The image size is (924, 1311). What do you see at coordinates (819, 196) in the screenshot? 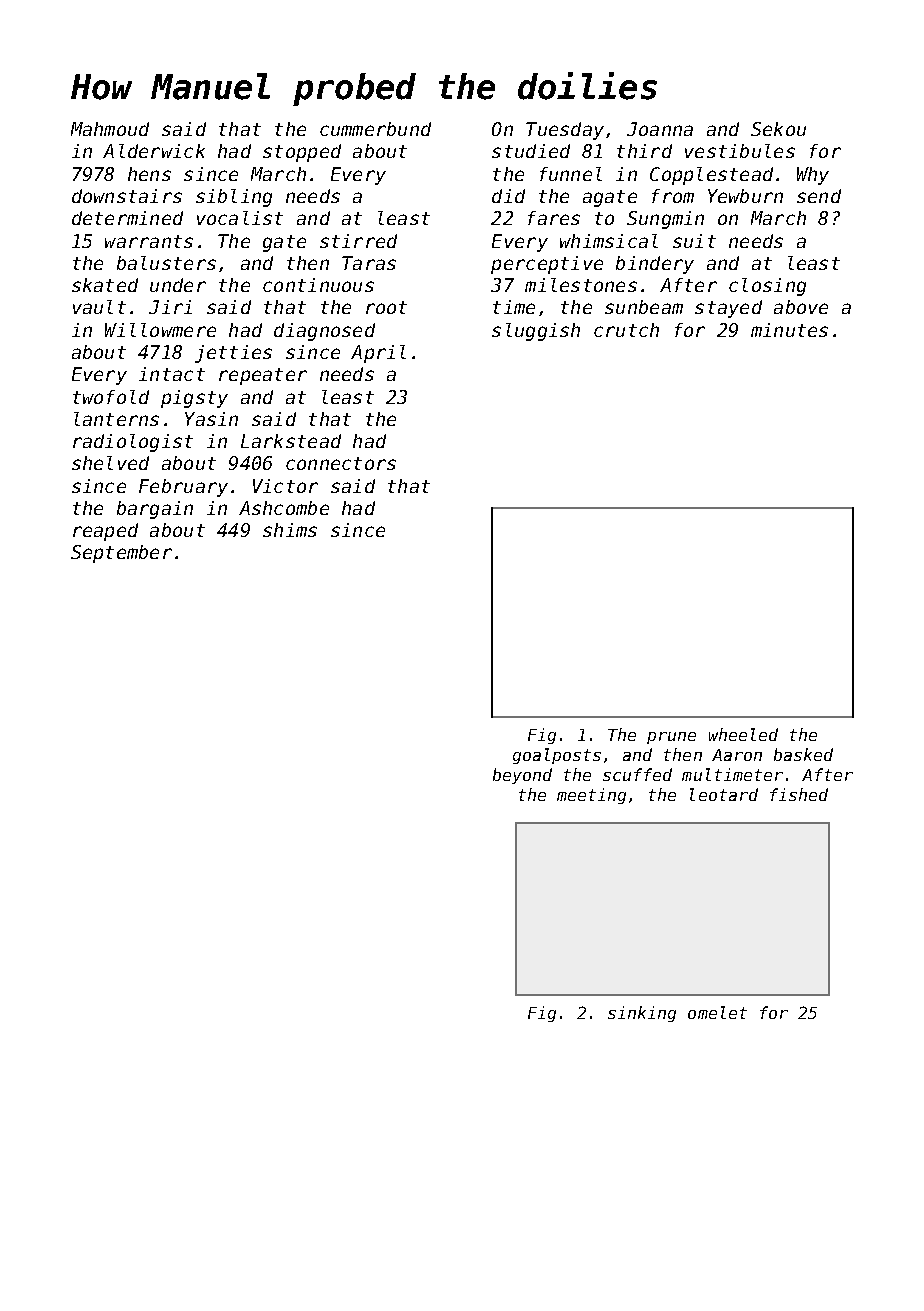
I see `send` at bounding box center [819, 196].
